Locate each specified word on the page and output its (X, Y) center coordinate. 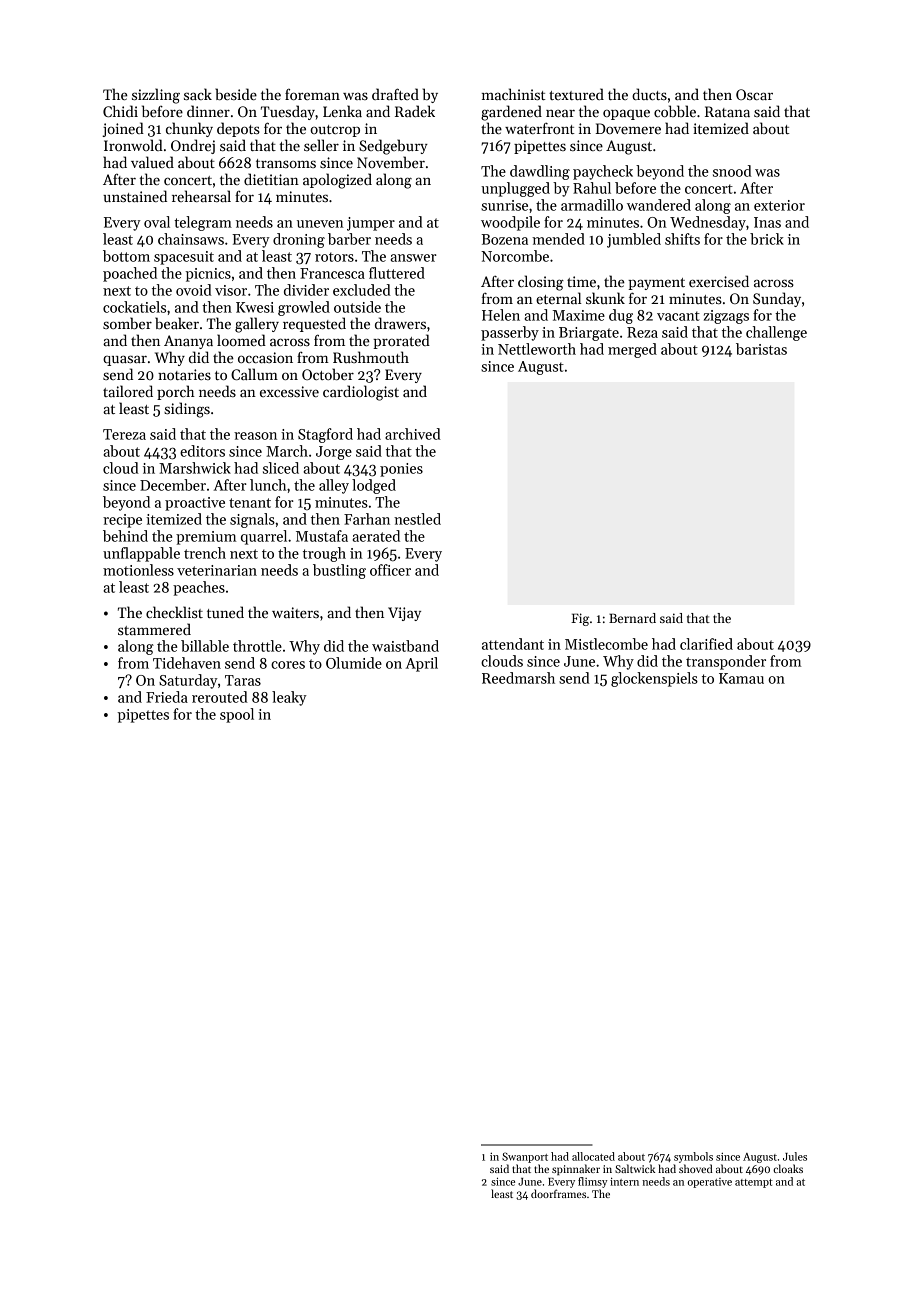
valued (152, 162)
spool (237, 715)
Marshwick (195, 468)
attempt (754, 1183)
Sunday (777, 299)
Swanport (525, 1157)
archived (413, 434)
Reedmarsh (518, 678)
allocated (593, 1156)
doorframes (558, 1193)
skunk (605, 298)
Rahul (592, 188)
